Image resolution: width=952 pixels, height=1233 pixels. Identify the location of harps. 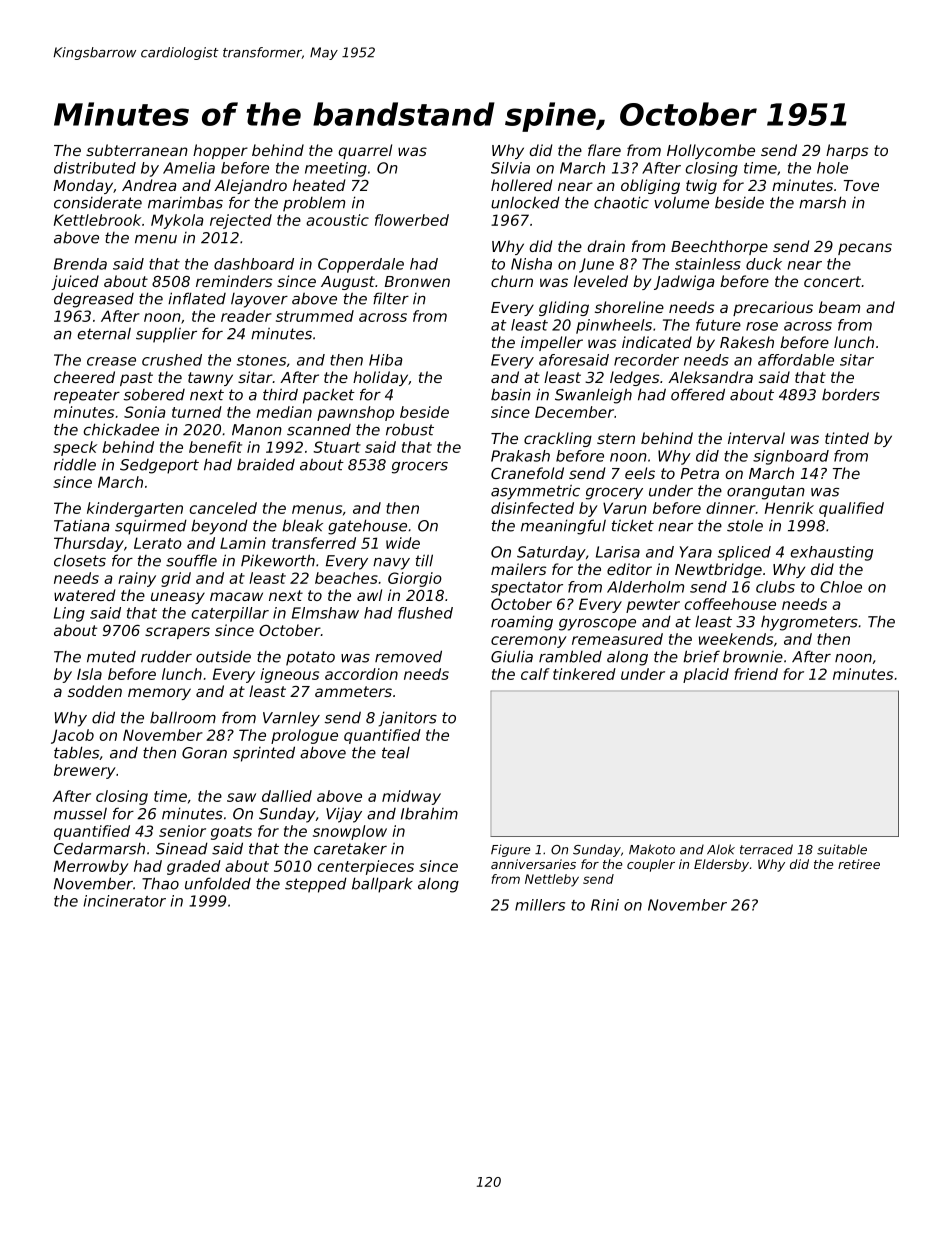
(847, 151).
